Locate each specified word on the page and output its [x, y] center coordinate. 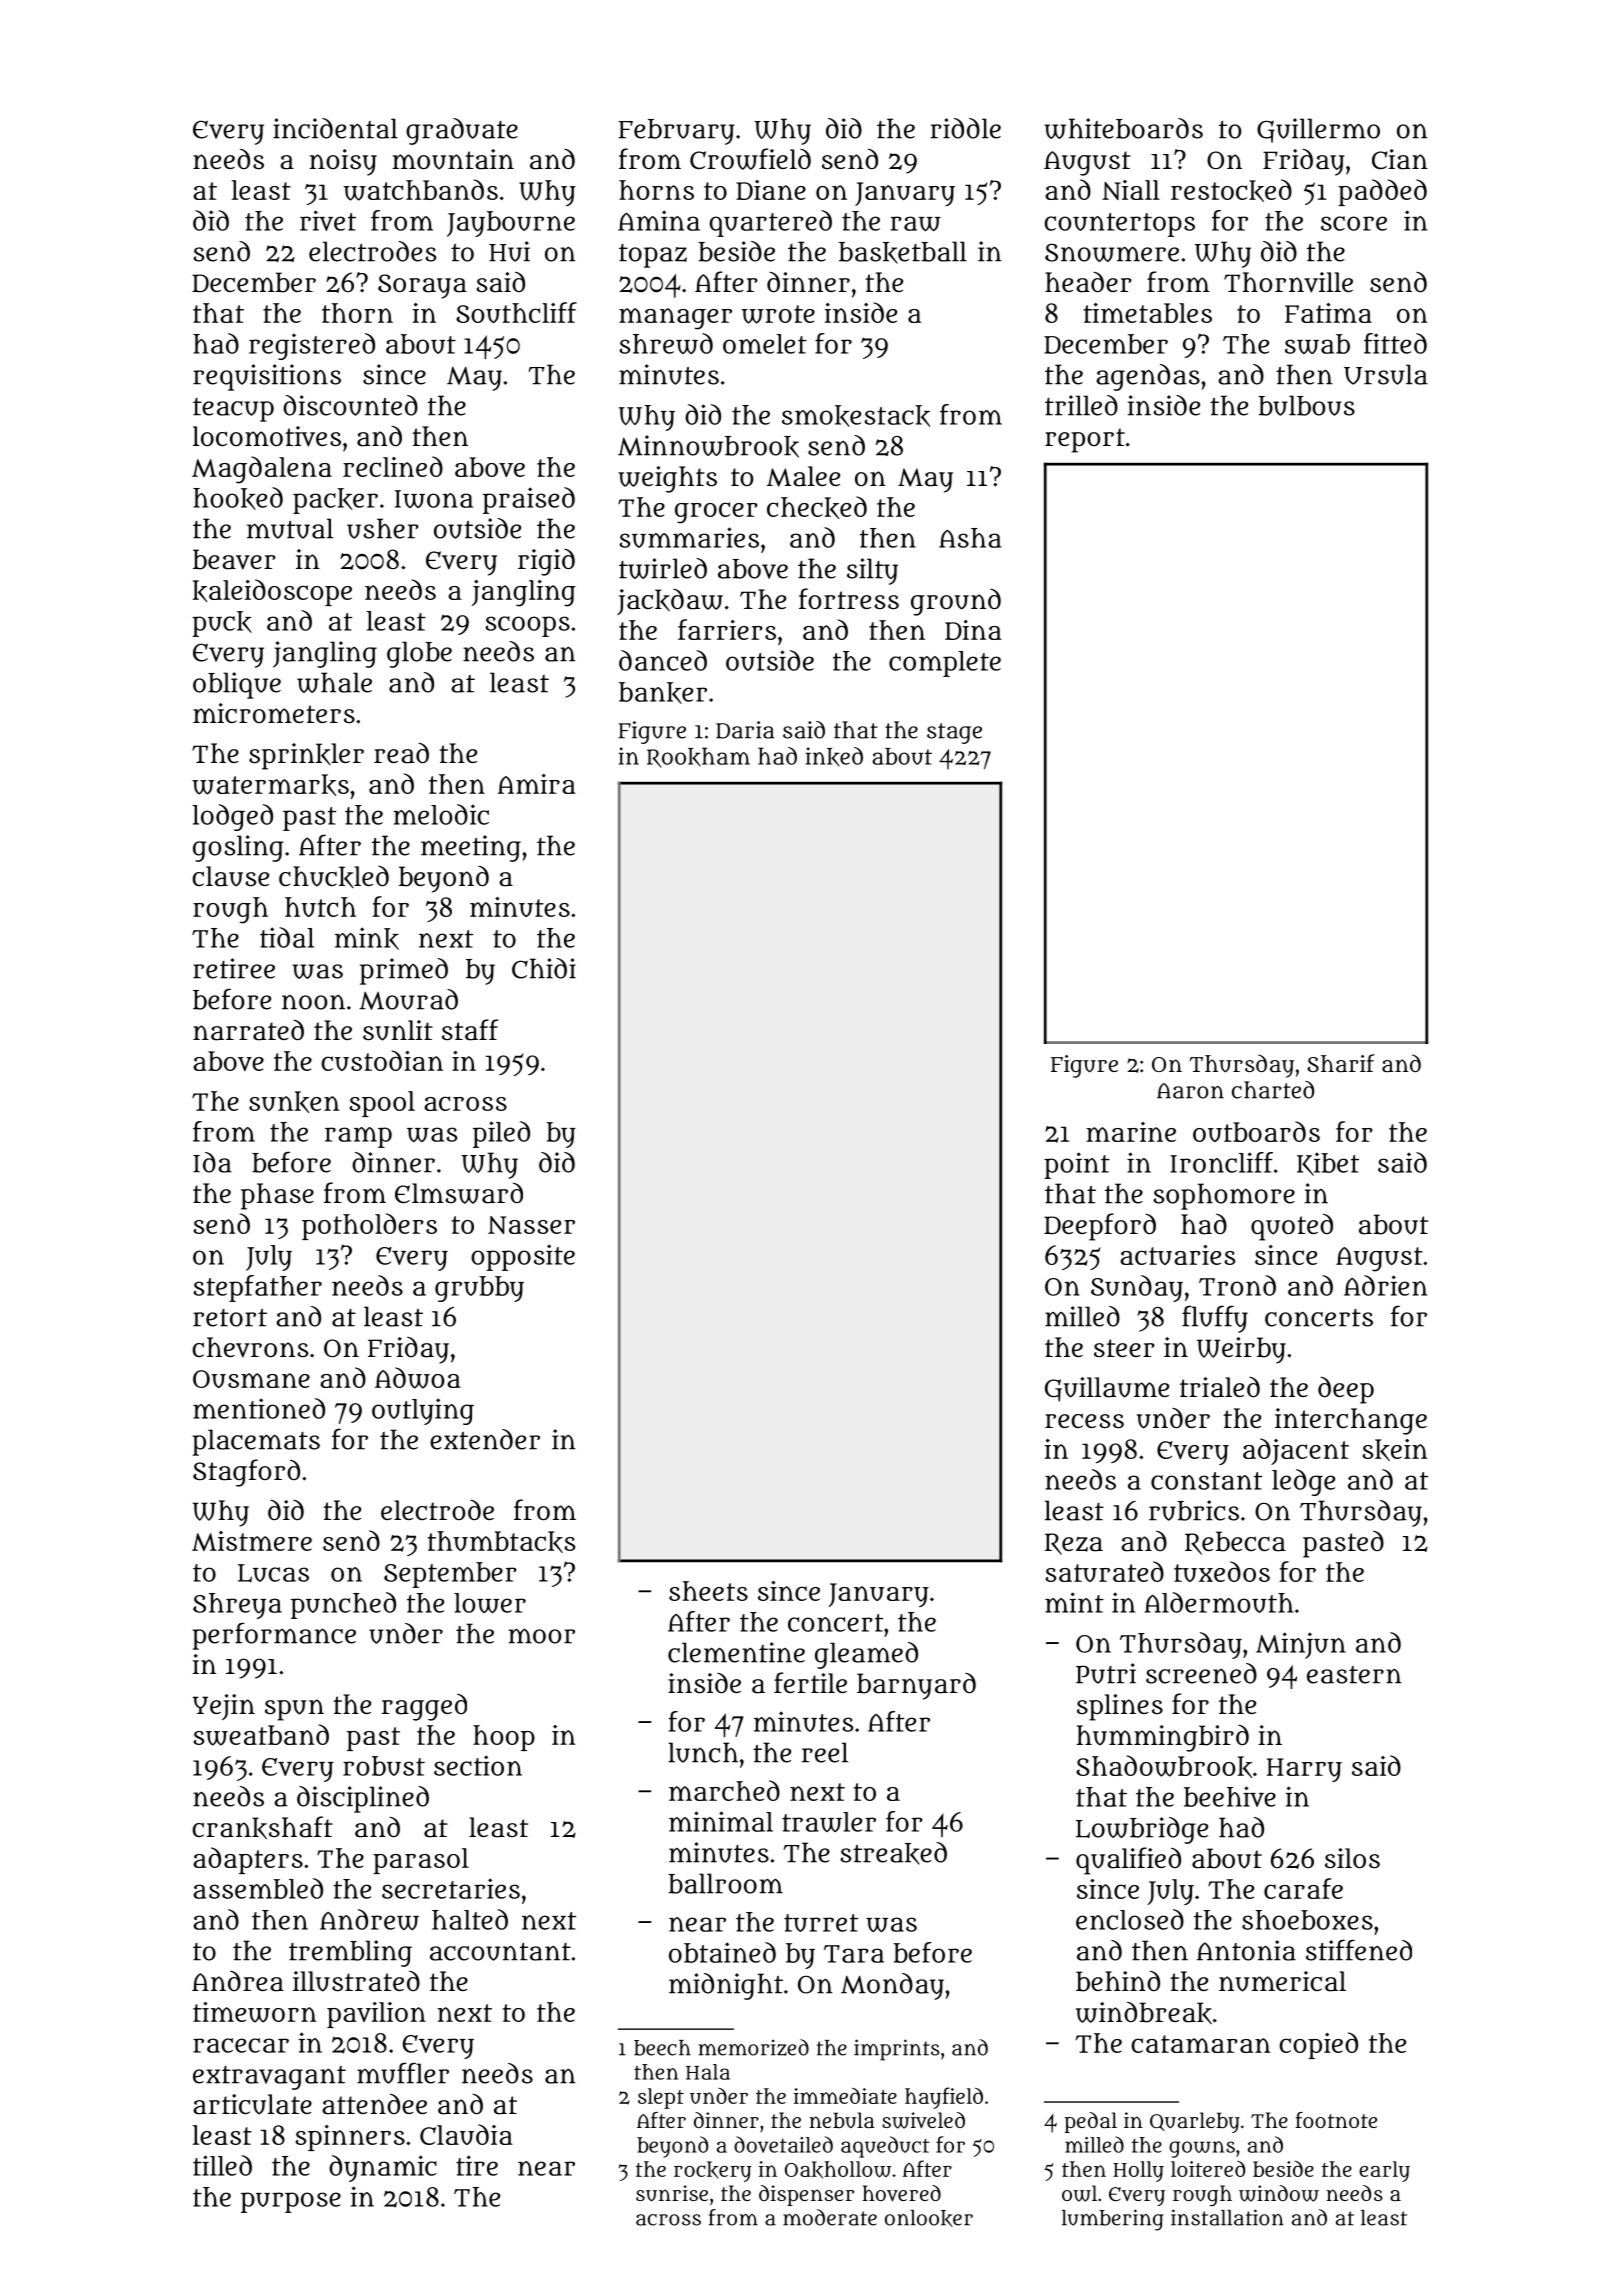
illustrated [356, 1981]
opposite [523, 1257]
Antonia [1246, 1950]
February [676, 132]
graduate [462, 131]
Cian [1400, 159]
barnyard [916, 1686]
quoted [1292, 1227]
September [450, 1575]
